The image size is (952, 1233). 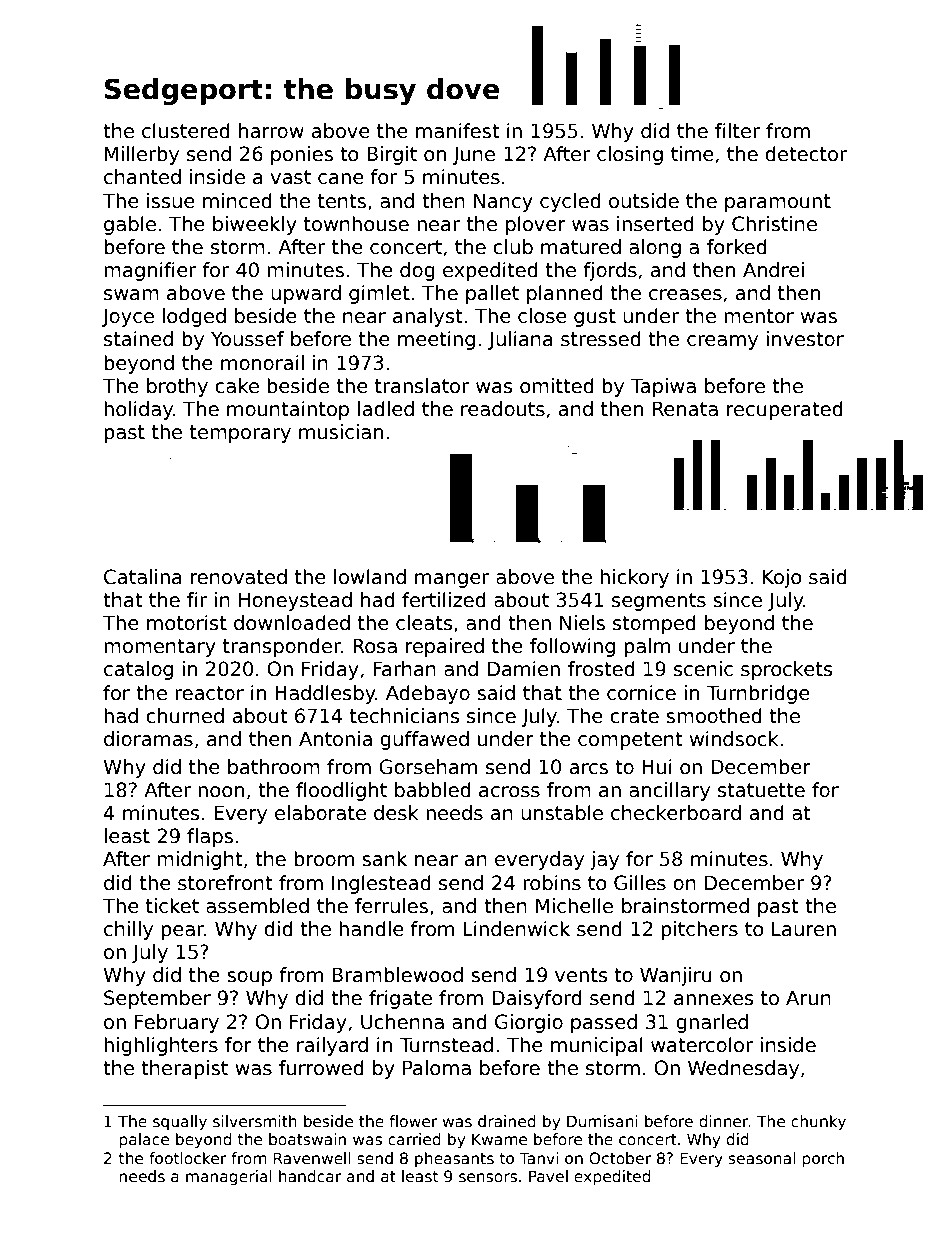 What do you see at coordinates (805, 339) in the page?
I see `investor` at bounding box center [805, 339].
